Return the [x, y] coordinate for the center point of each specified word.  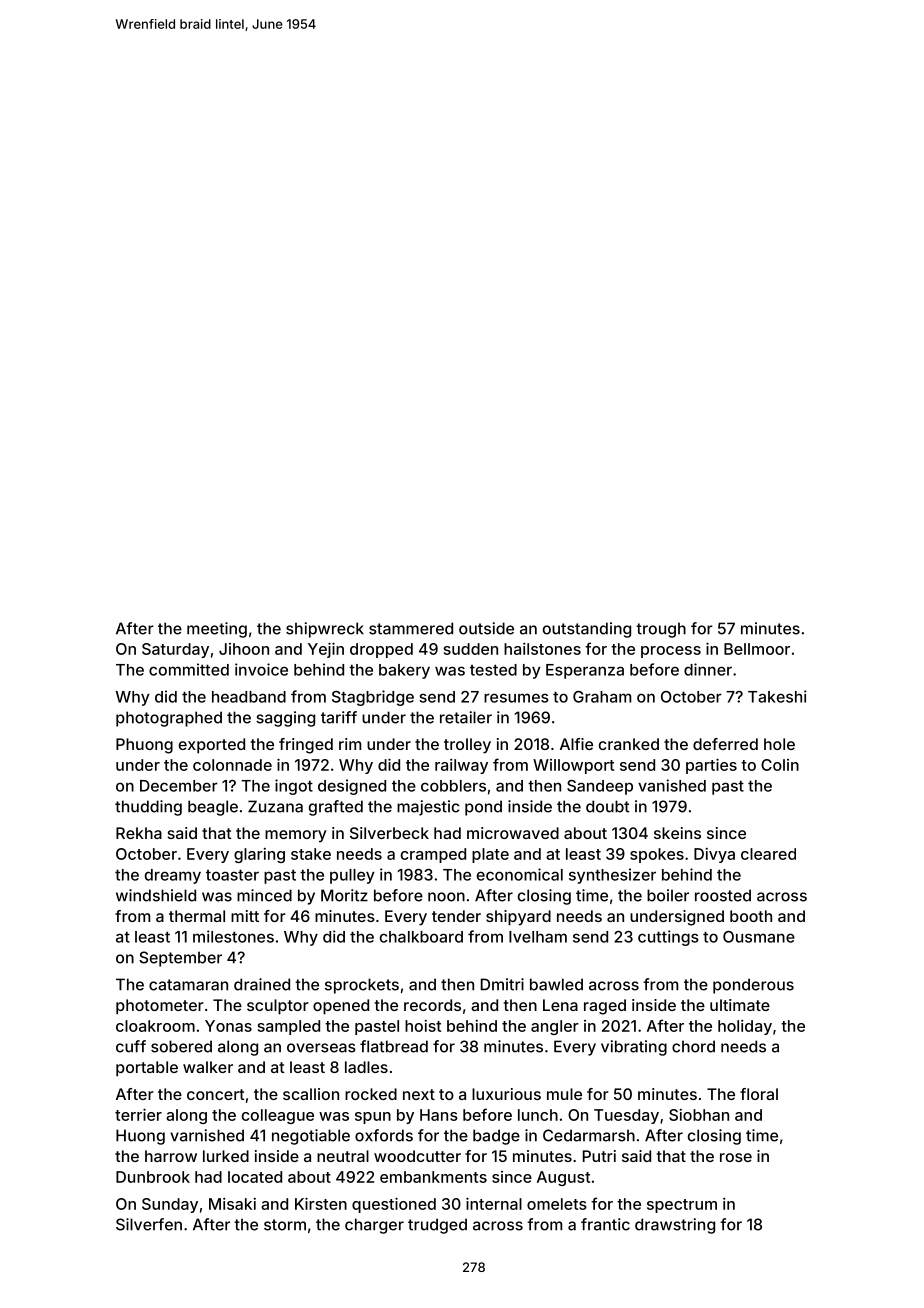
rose [736, 1157]
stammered [411, 628]
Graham [602, 697]
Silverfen [149, 1224]
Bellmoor [757, 649]
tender [456, 916]
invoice [261, 669]
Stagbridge [373, 698]
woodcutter [417, 1156]
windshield [156, 895]
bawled [556, 984]
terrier [138, 1114]
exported [212, 746]
